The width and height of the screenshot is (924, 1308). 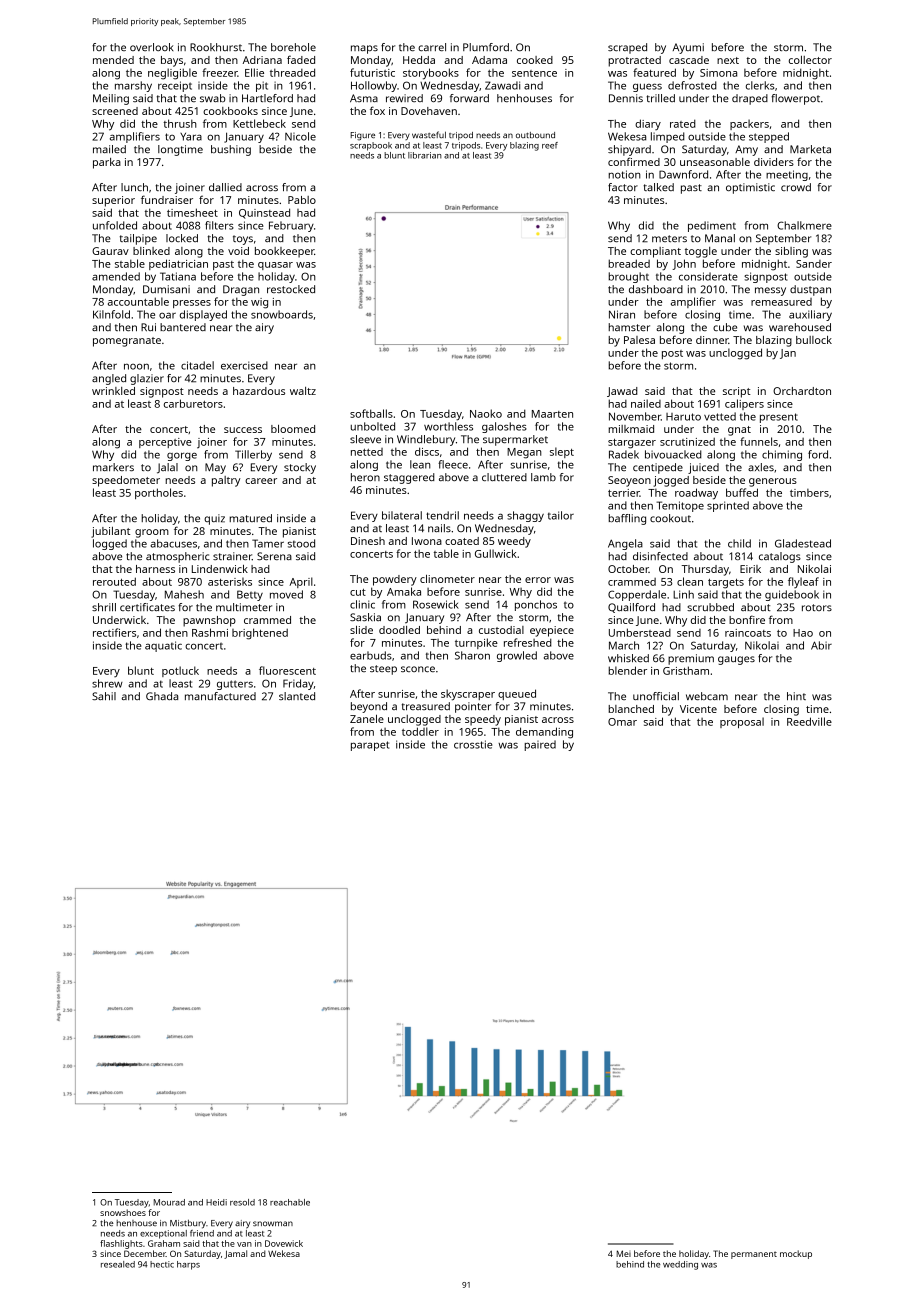 What do you see at coordinates (701, 252) in the screenshot?
I see `toggle` at bounding box center [701, 252].
